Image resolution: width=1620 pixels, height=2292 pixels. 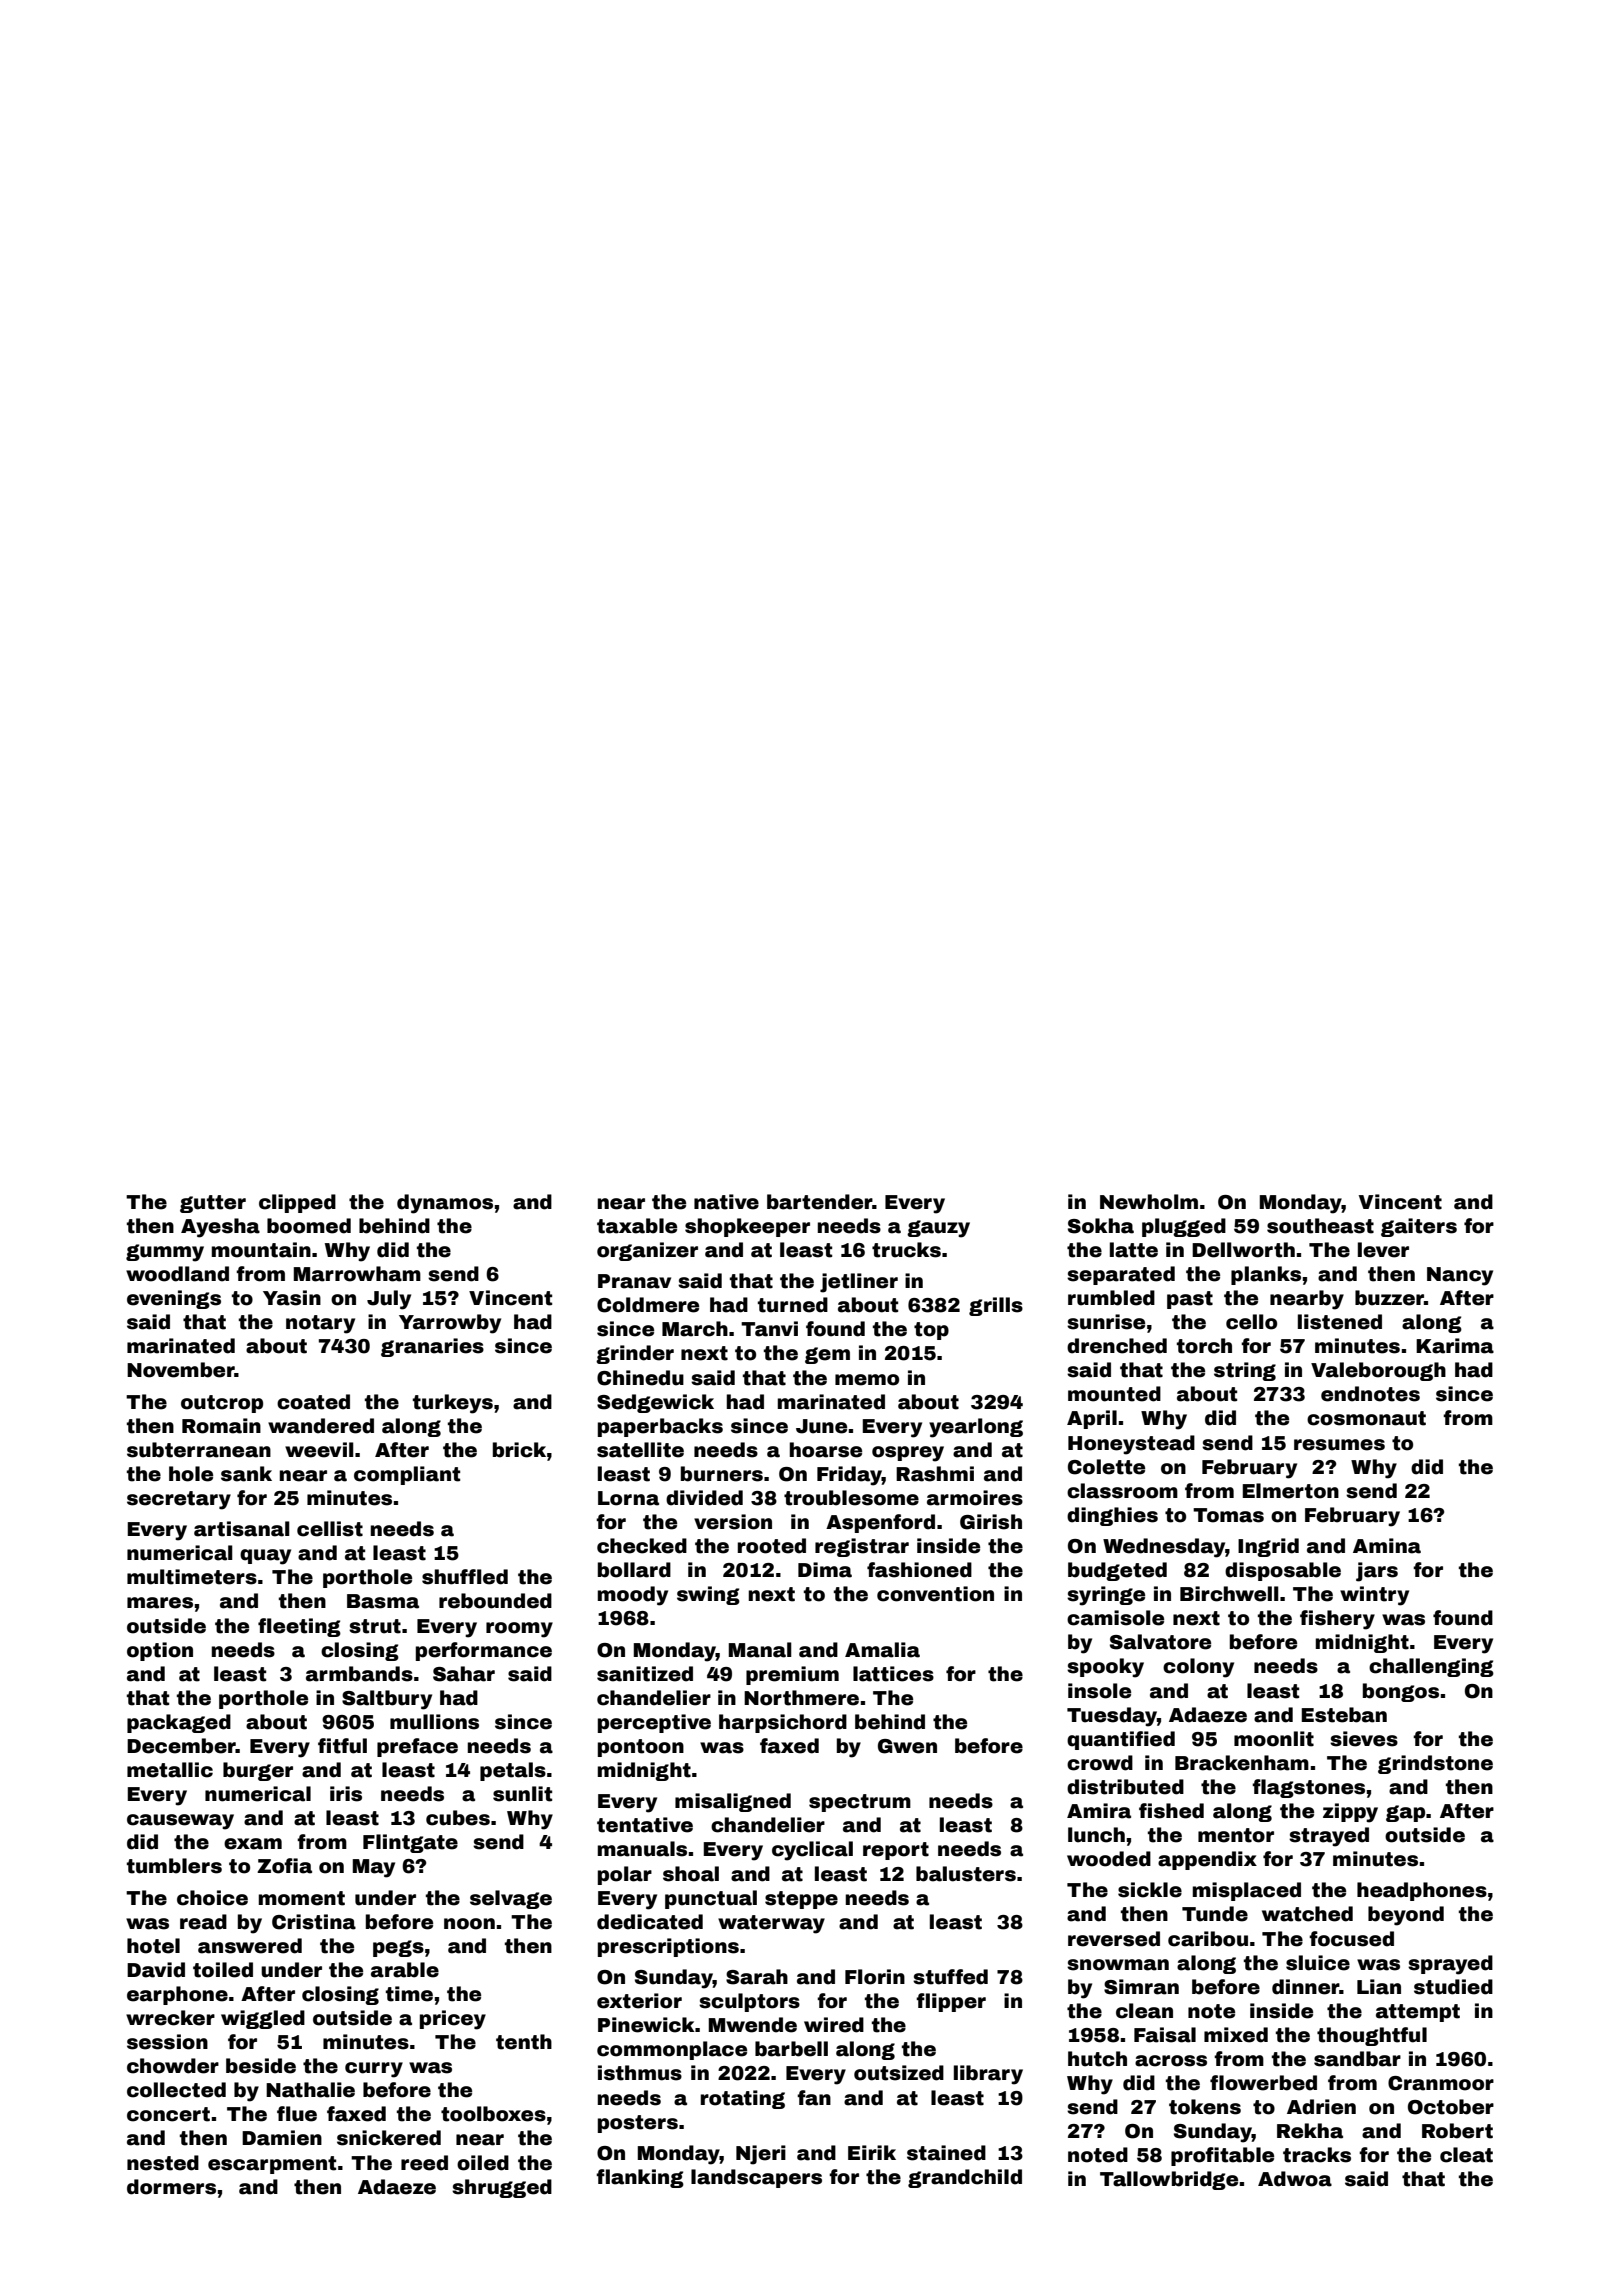 I want to click on bartender, so click(x=819, y=1202).
